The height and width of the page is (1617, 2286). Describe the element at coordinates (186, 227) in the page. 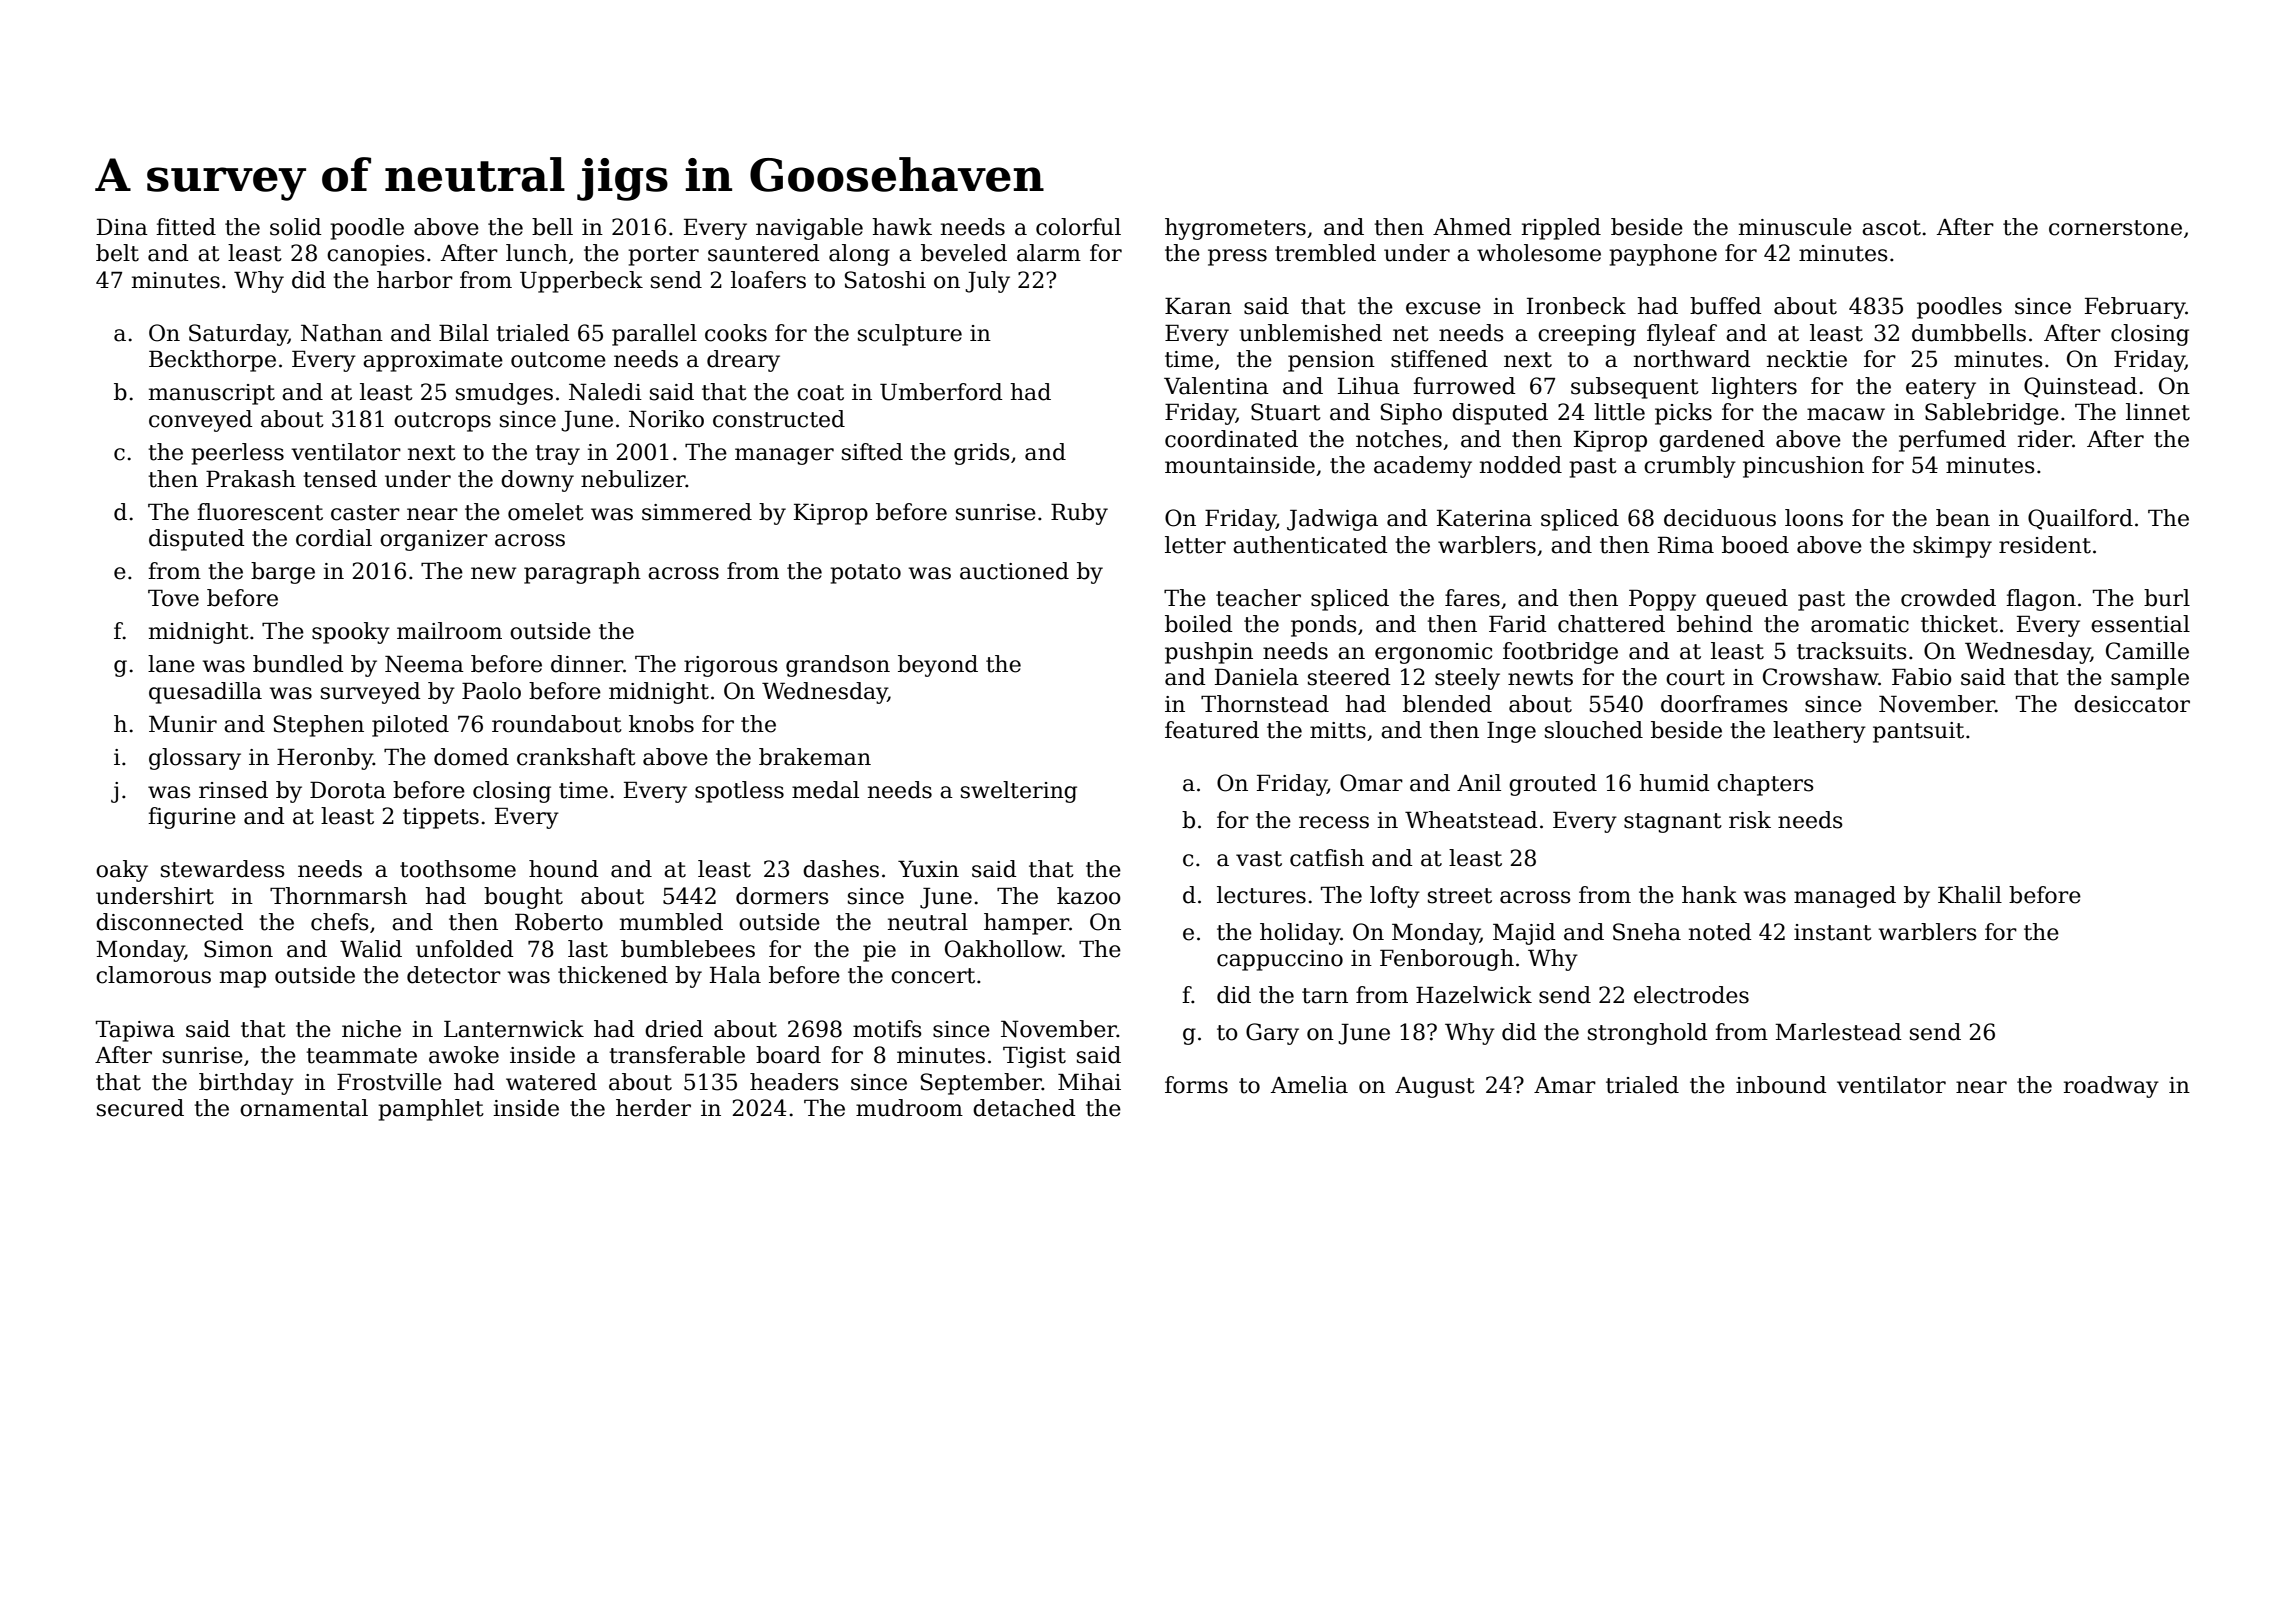

I see `fitted` at that location.
